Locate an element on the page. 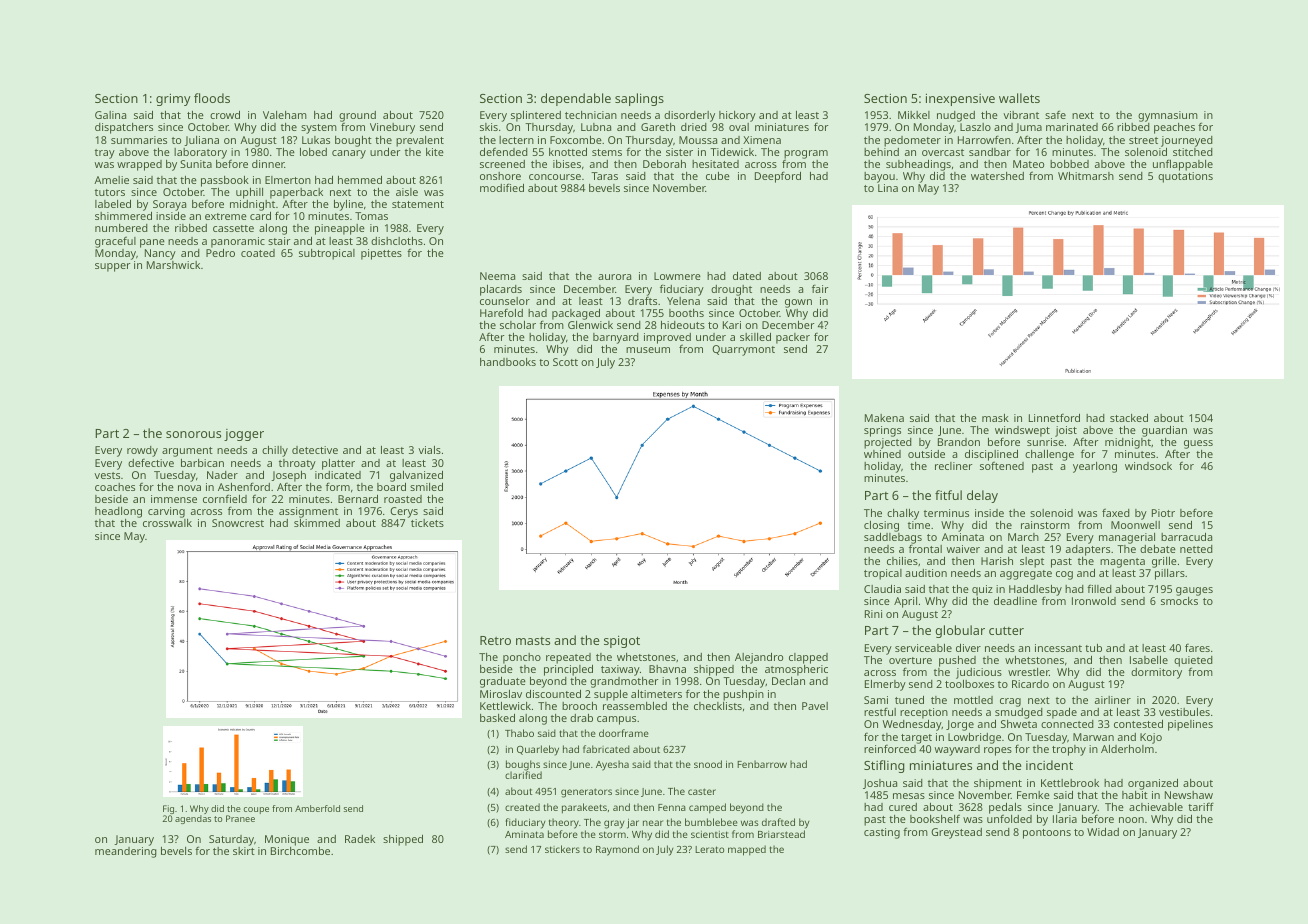 This document has width=1308, height=924. grimy is located at coordinates (173, 100).
